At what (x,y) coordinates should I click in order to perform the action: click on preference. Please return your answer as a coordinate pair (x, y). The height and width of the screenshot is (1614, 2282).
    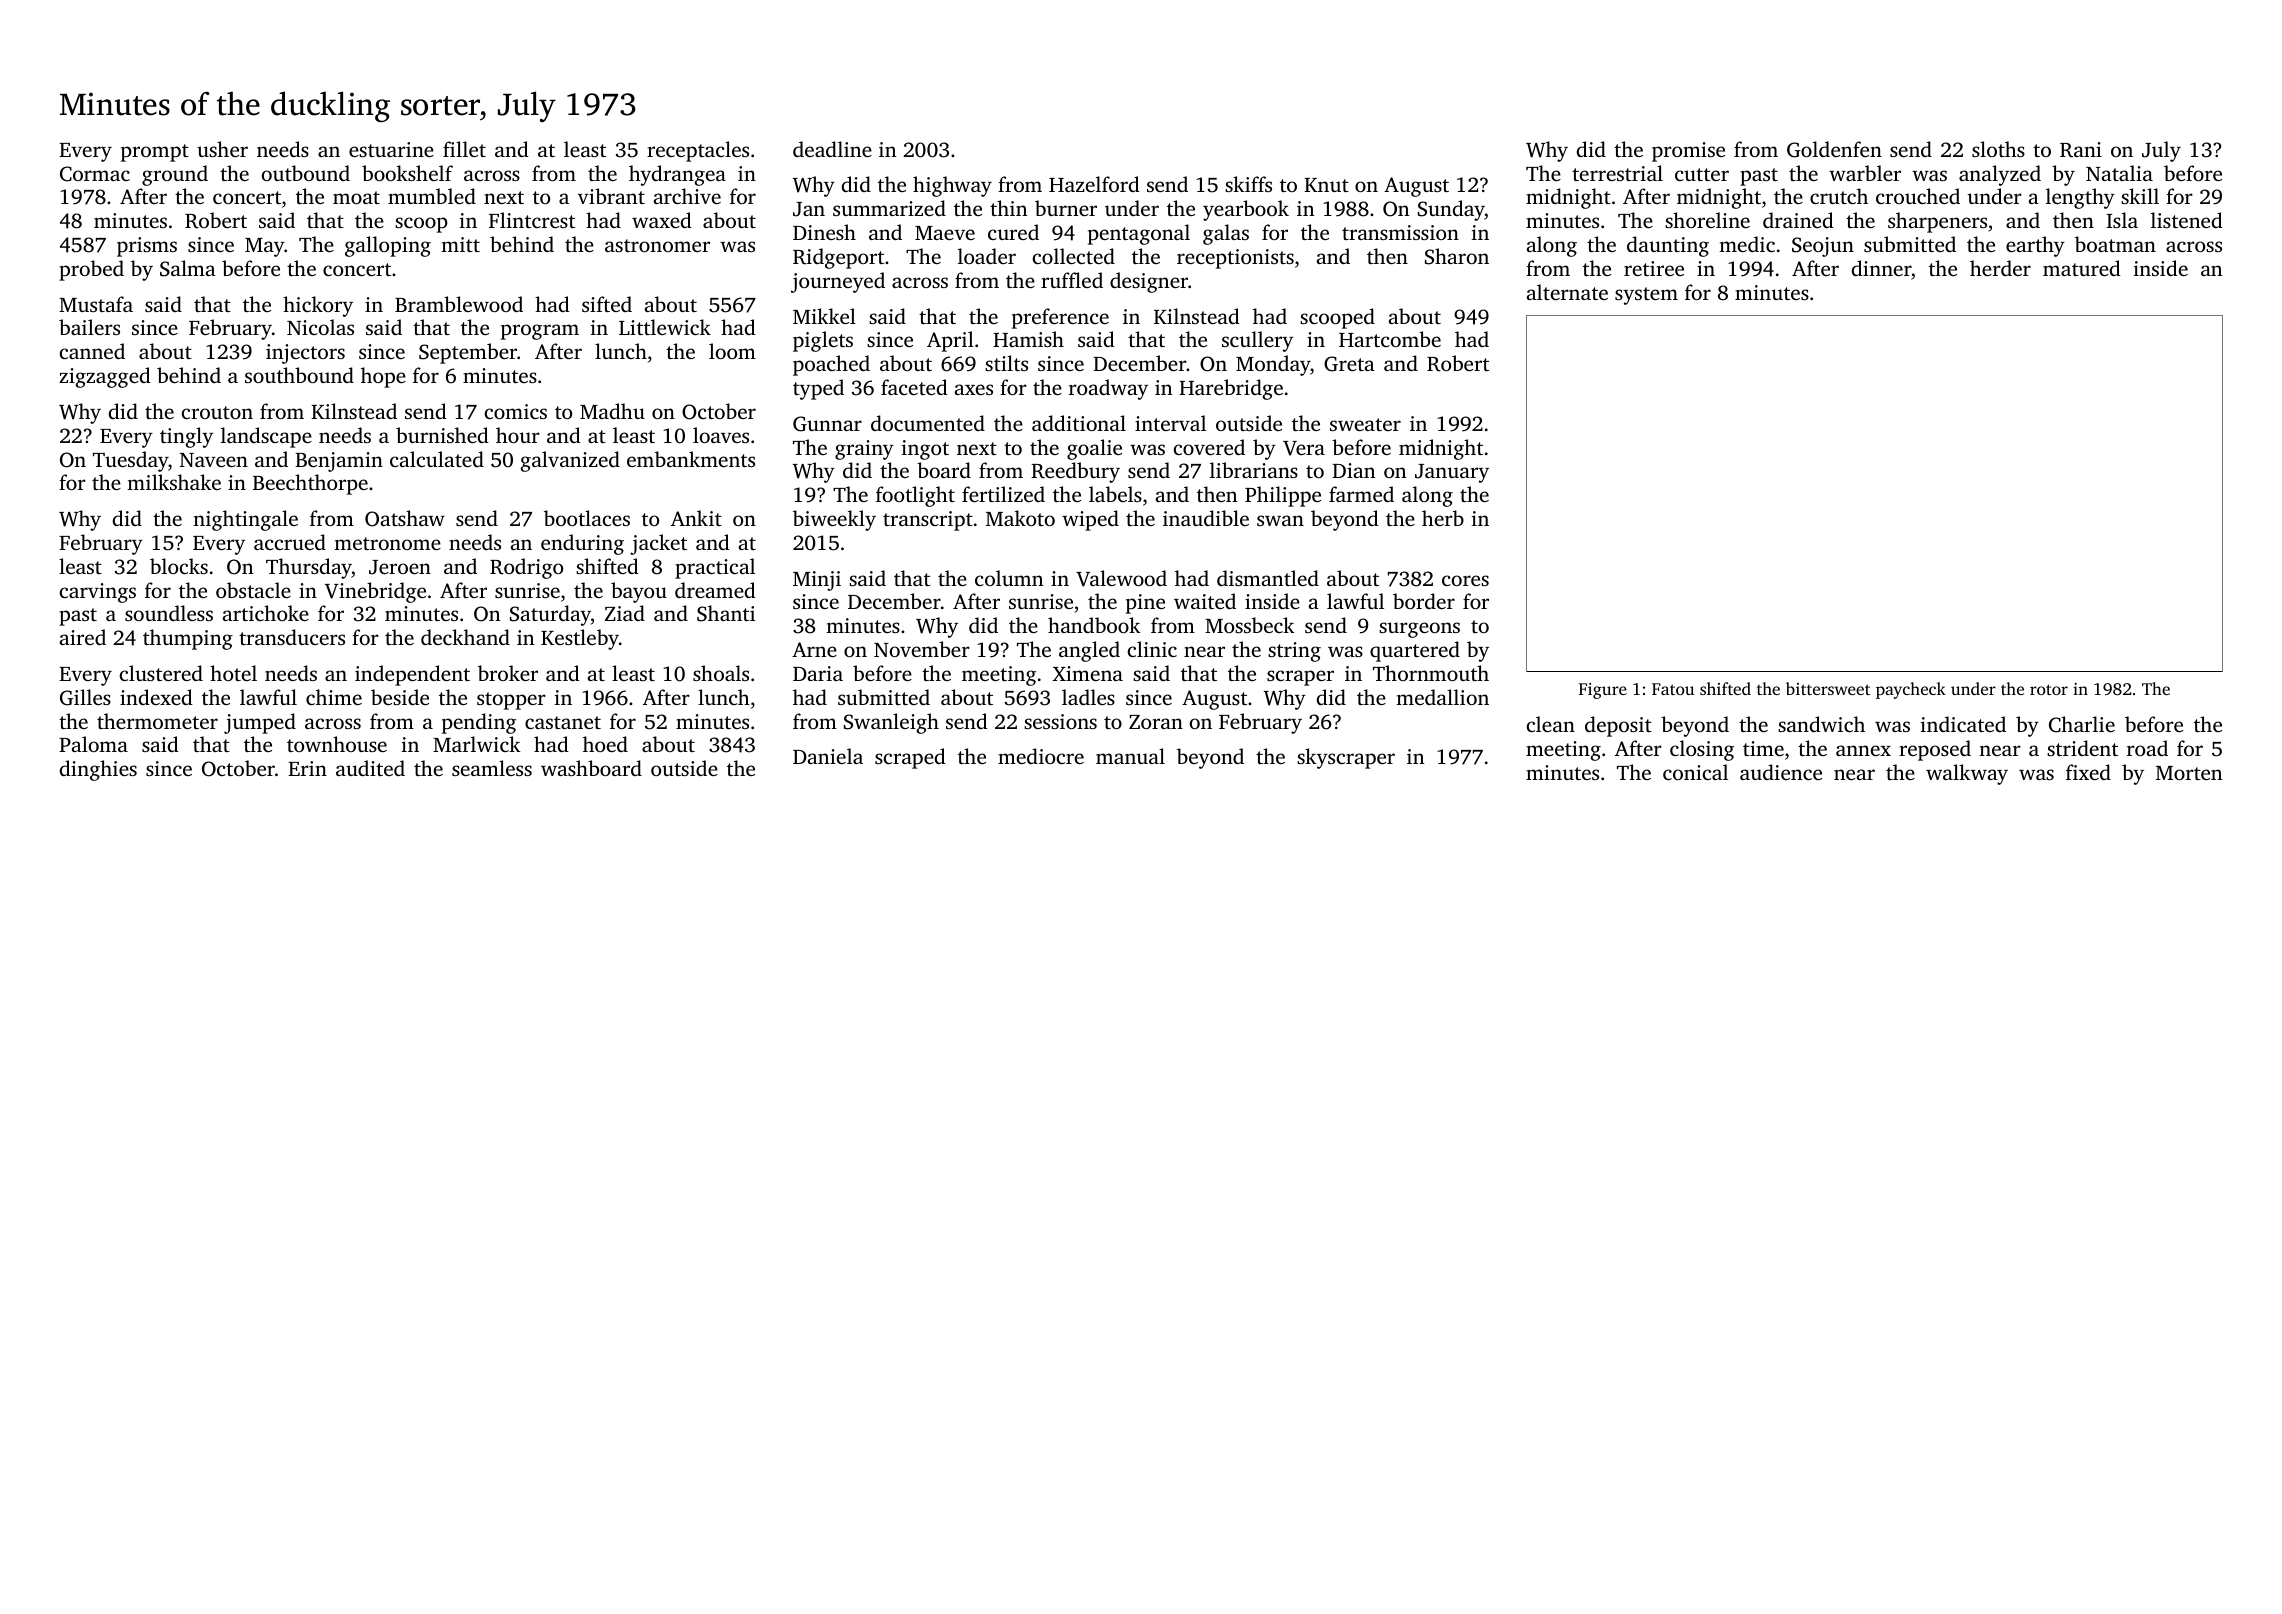
    Looking at the image, I should click on (1060, 318).
